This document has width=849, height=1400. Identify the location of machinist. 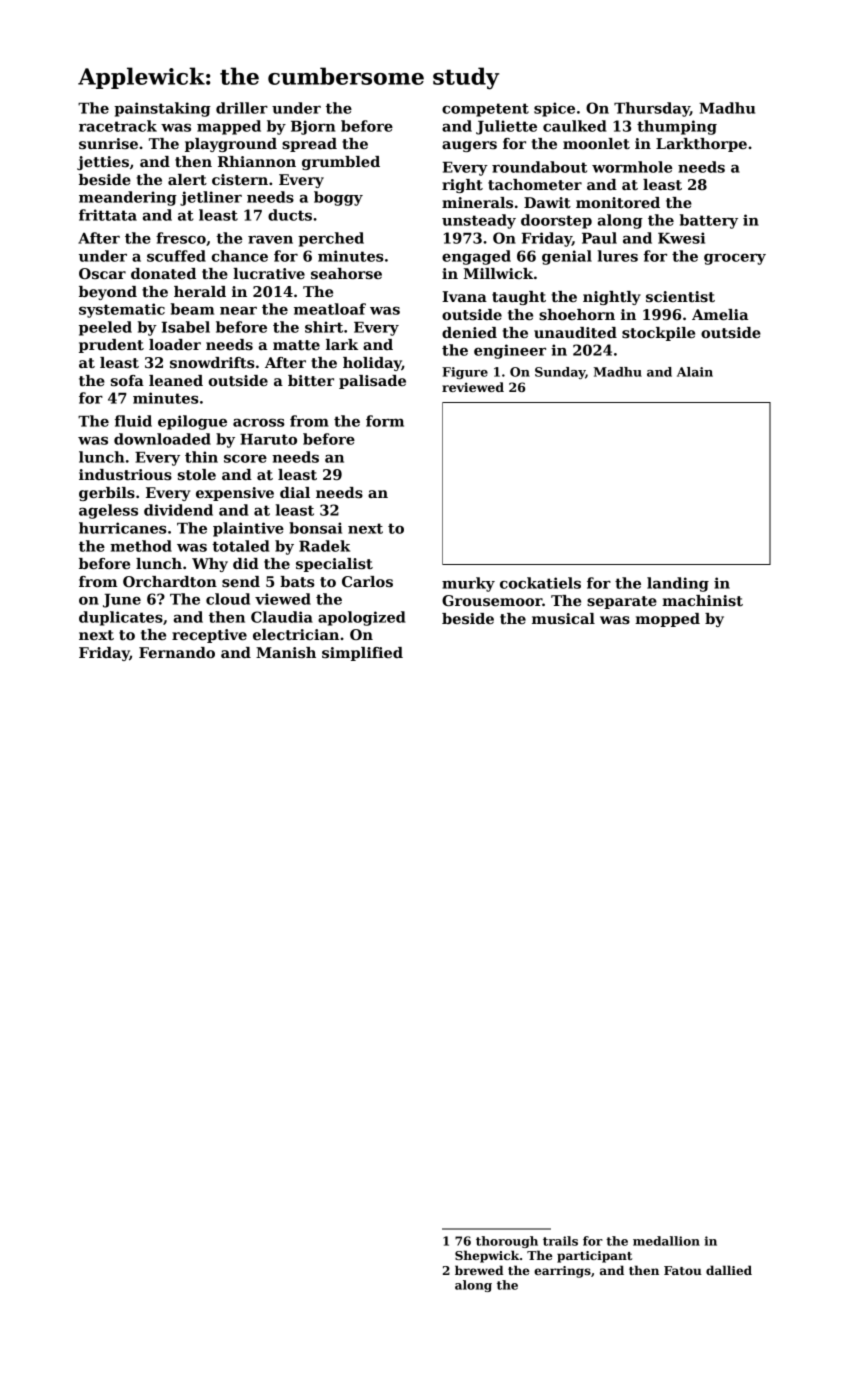
(702, 600).
